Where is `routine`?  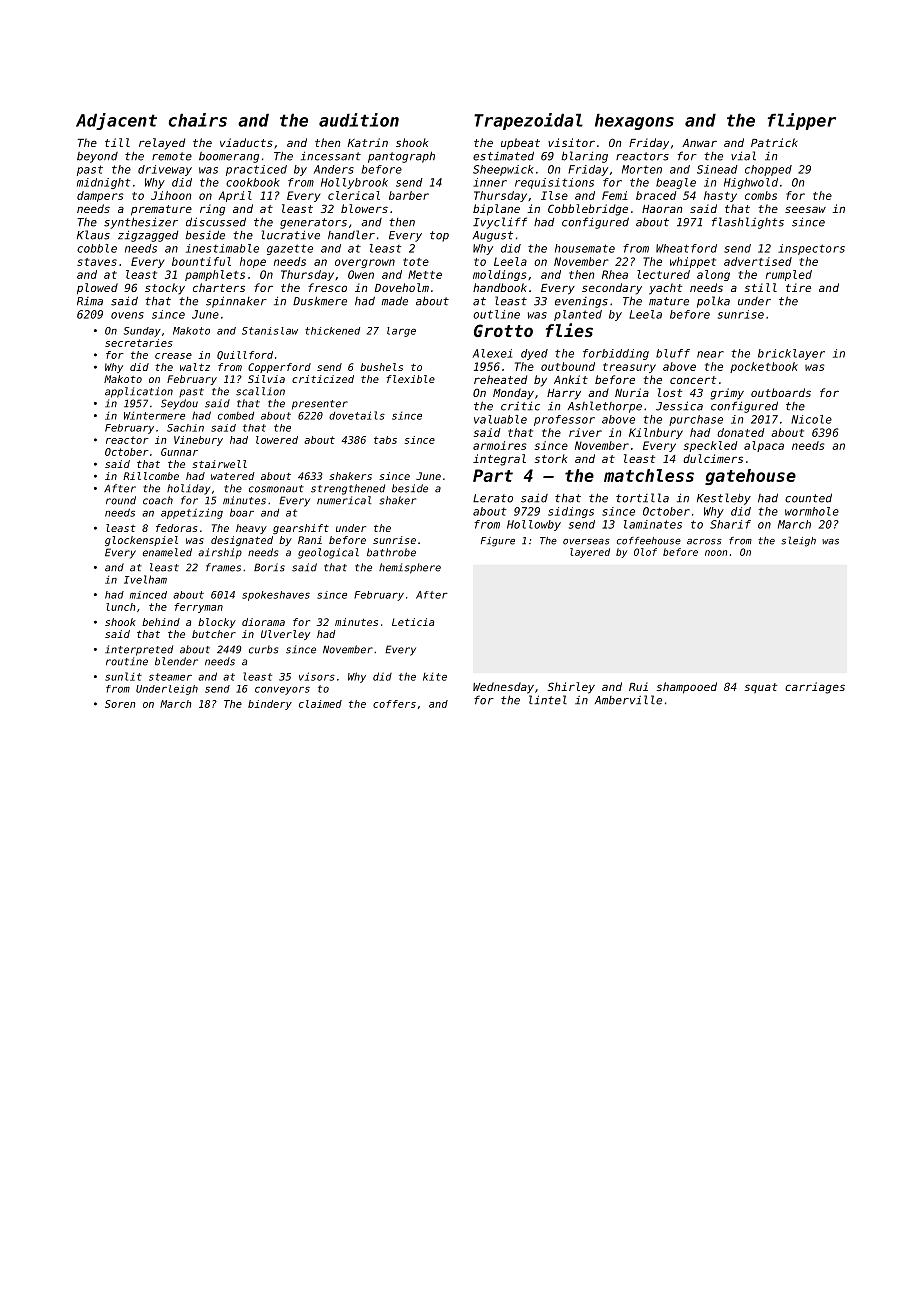 routine is located at coordinates (127, 661).
